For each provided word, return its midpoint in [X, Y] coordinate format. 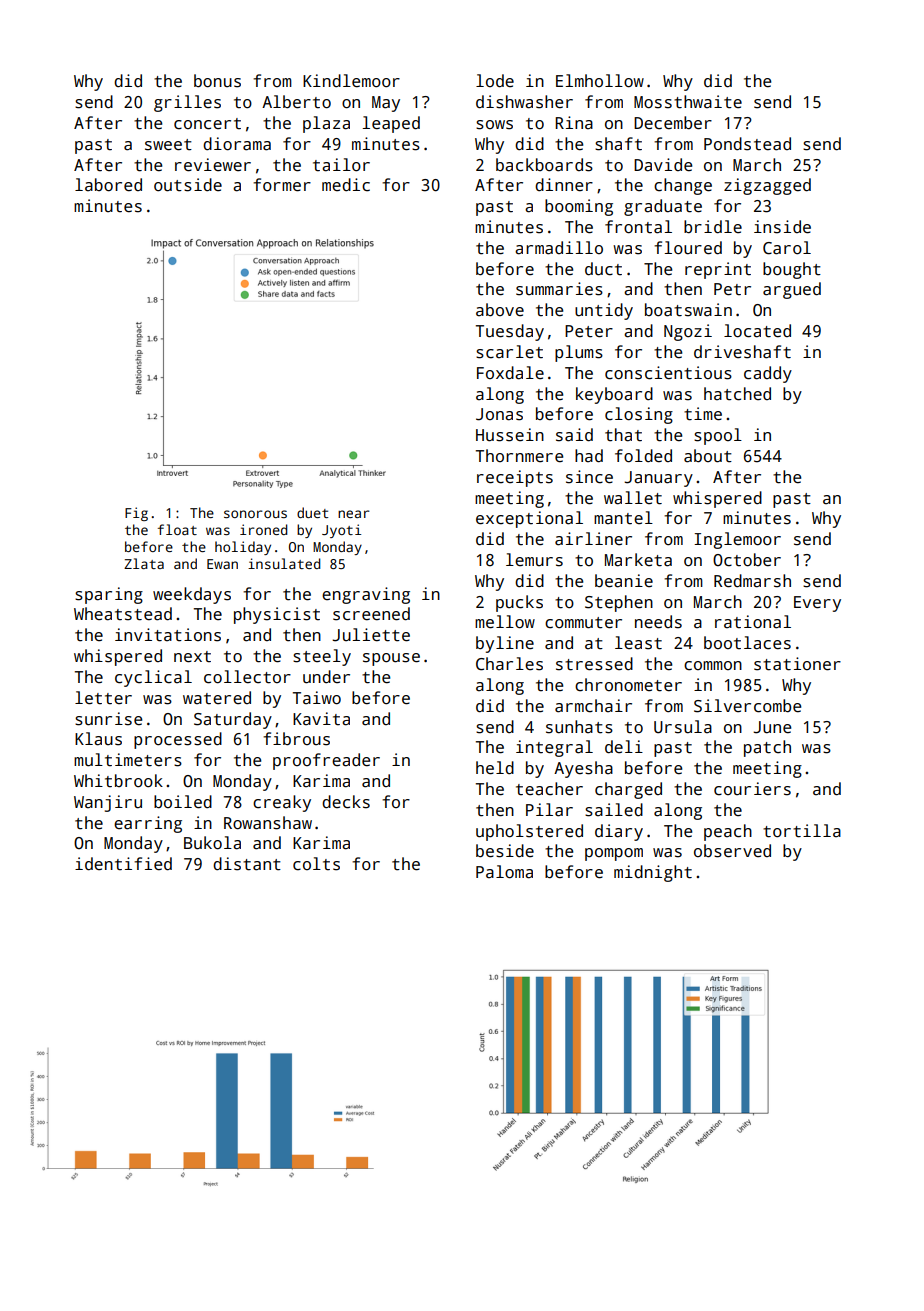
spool [718, 436]
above [500, 310]
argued [792, 290]
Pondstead [747, 144]
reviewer [213, 165]
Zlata [144, 563]
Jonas [499, 414]
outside [188, 185]
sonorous [255, 514]
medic [346, 185]
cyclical [153, 678]
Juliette [371, 635]
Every [817, 604]
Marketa [638, 560]
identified [123, 864]
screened [371, 614]
